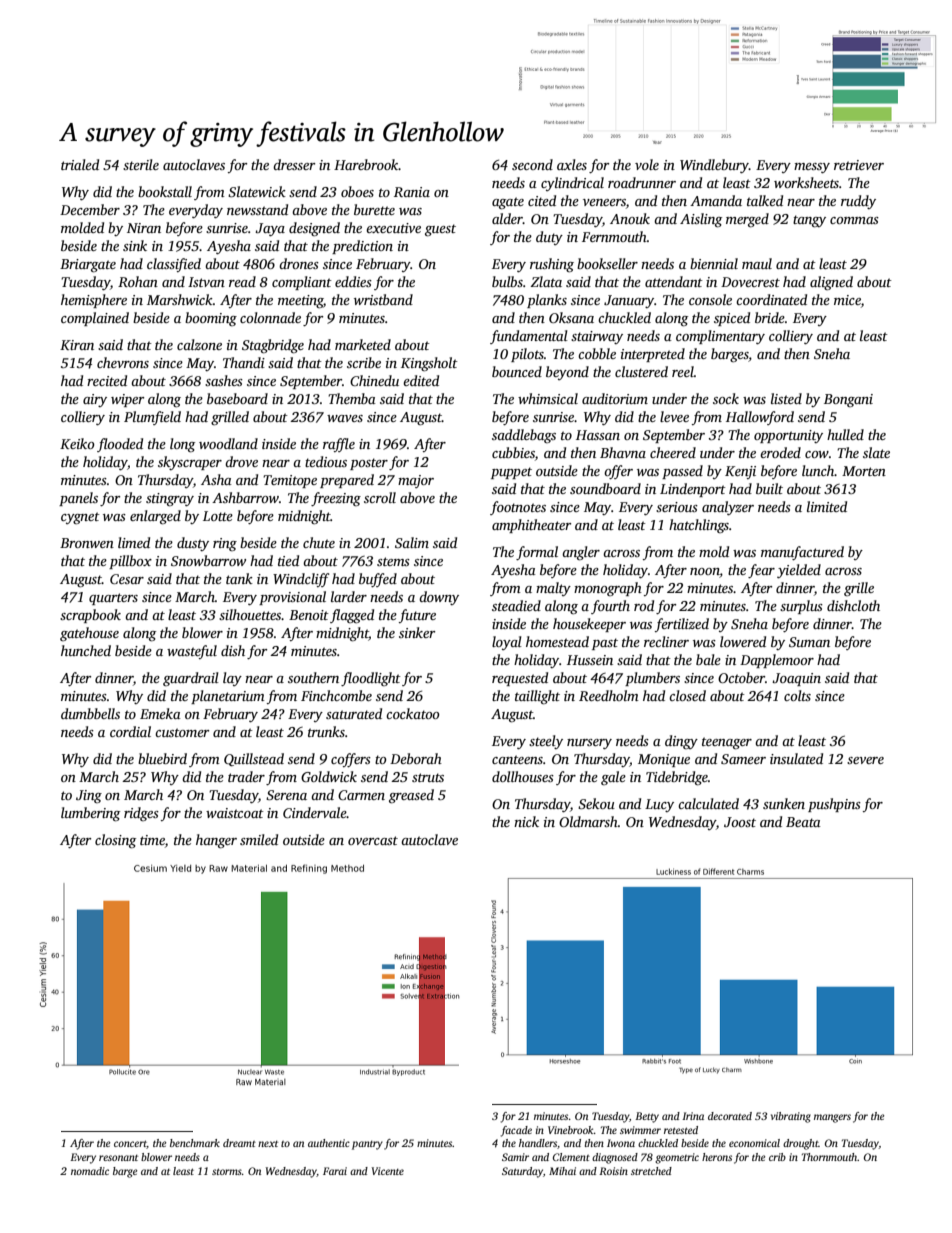 The width and height of the screenshot is (952, 1233). What do you see at coordinates (421, 380) in the screenshot?
I see `edited` at bounding box center [421, 380].
